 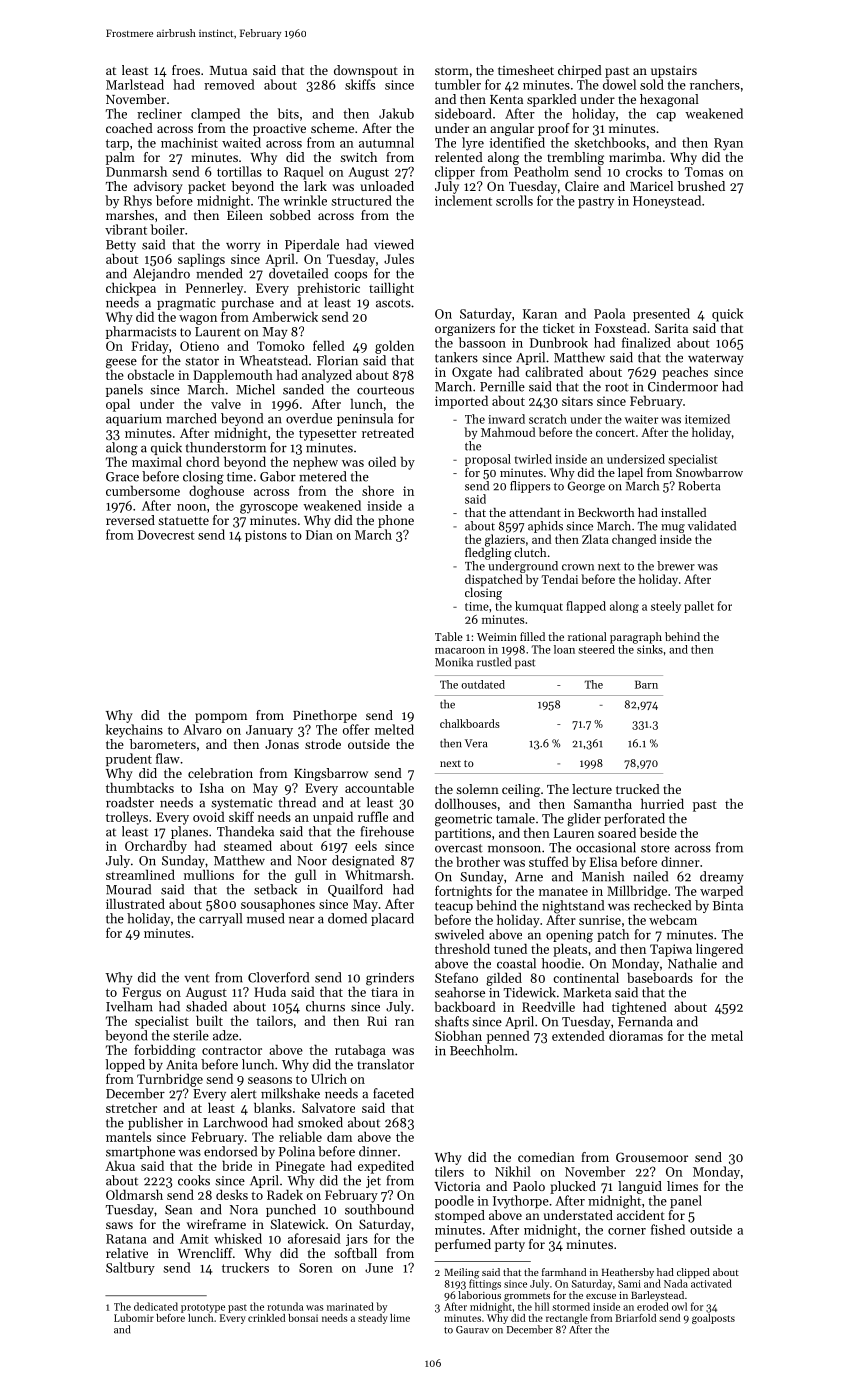 I want to click on Eileen, so click(x=245, y=215).
